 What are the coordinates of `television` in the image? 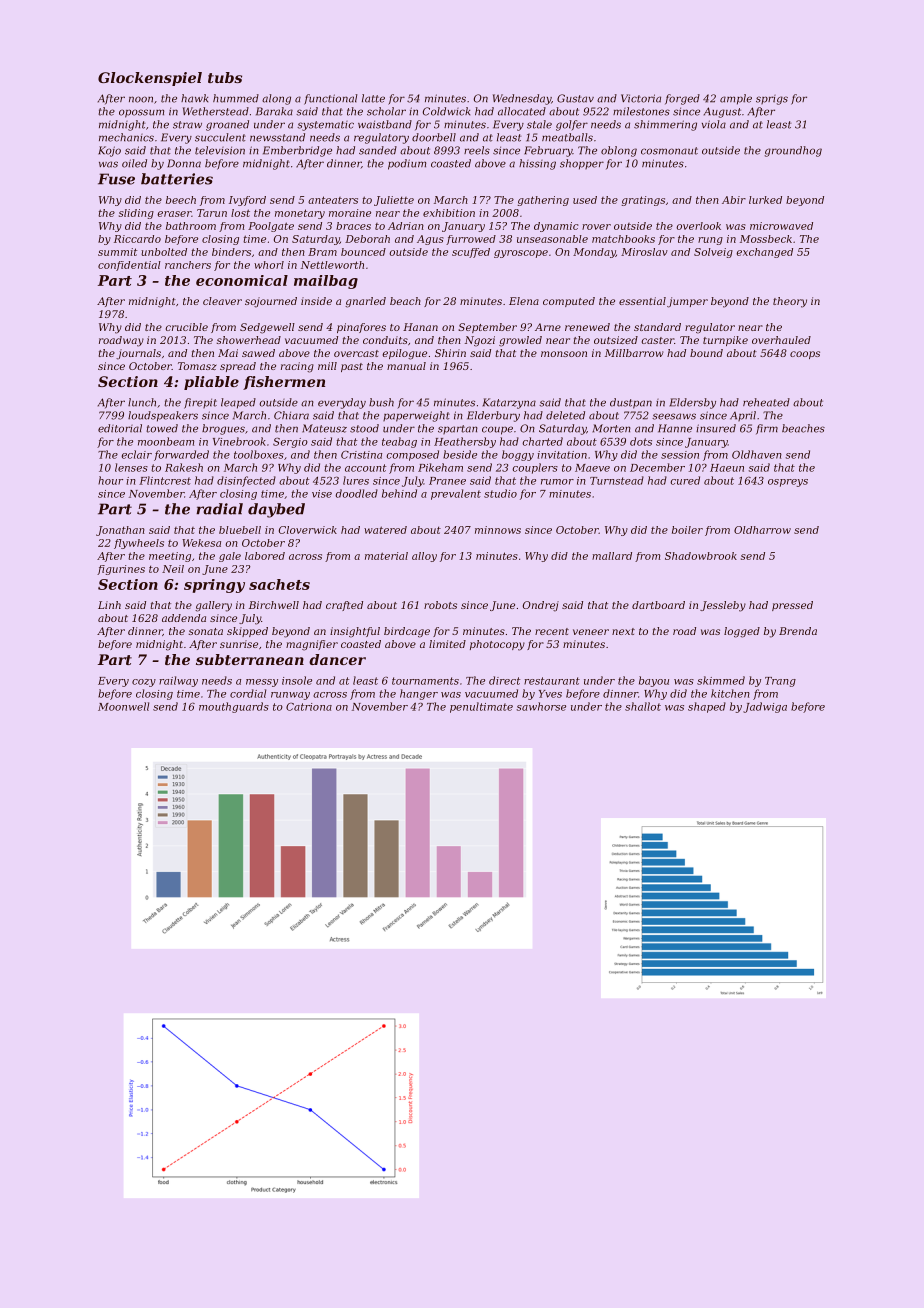 It's located at (220, 150).
